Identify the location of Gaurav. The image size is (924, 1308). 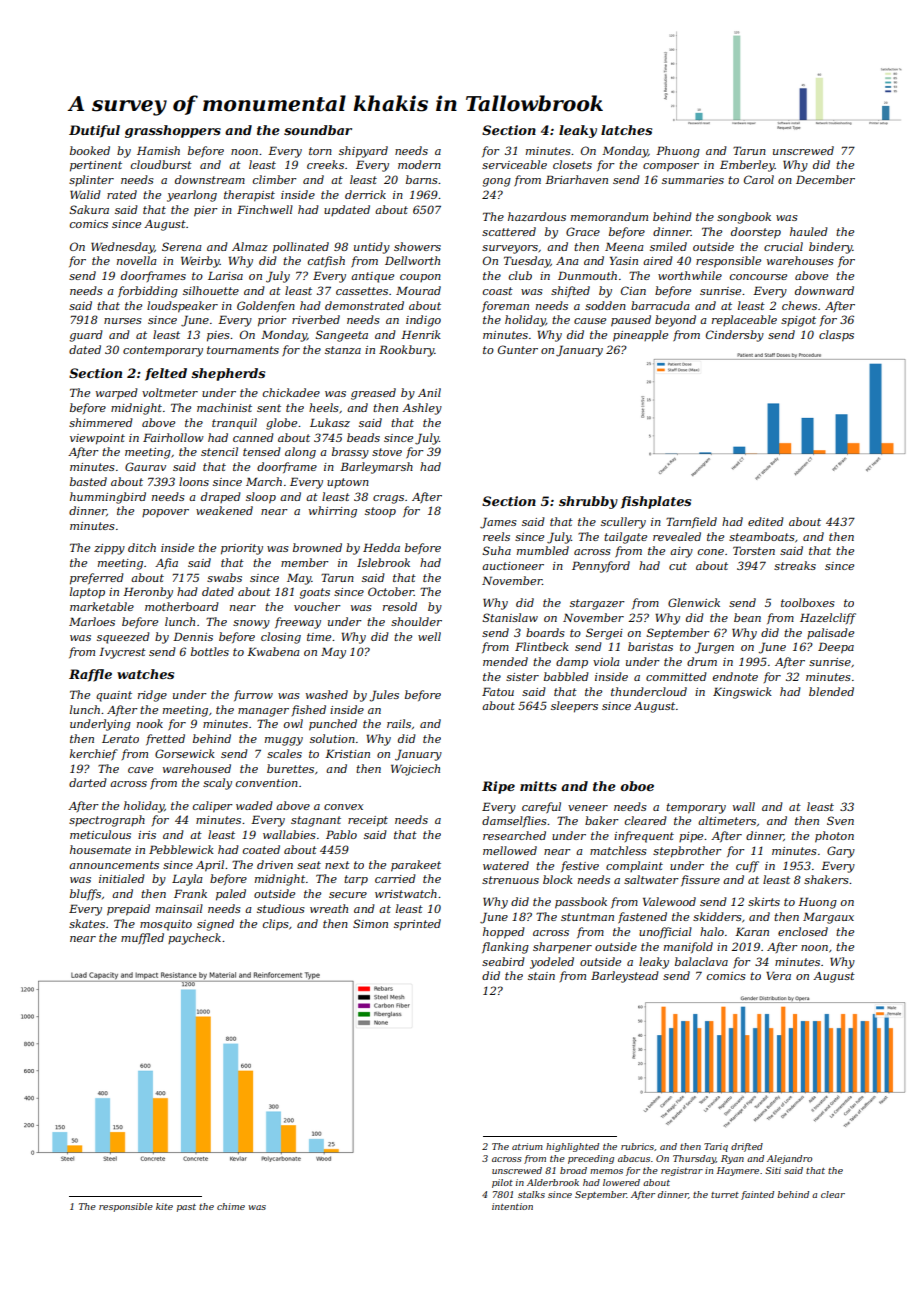
(145, 466).
